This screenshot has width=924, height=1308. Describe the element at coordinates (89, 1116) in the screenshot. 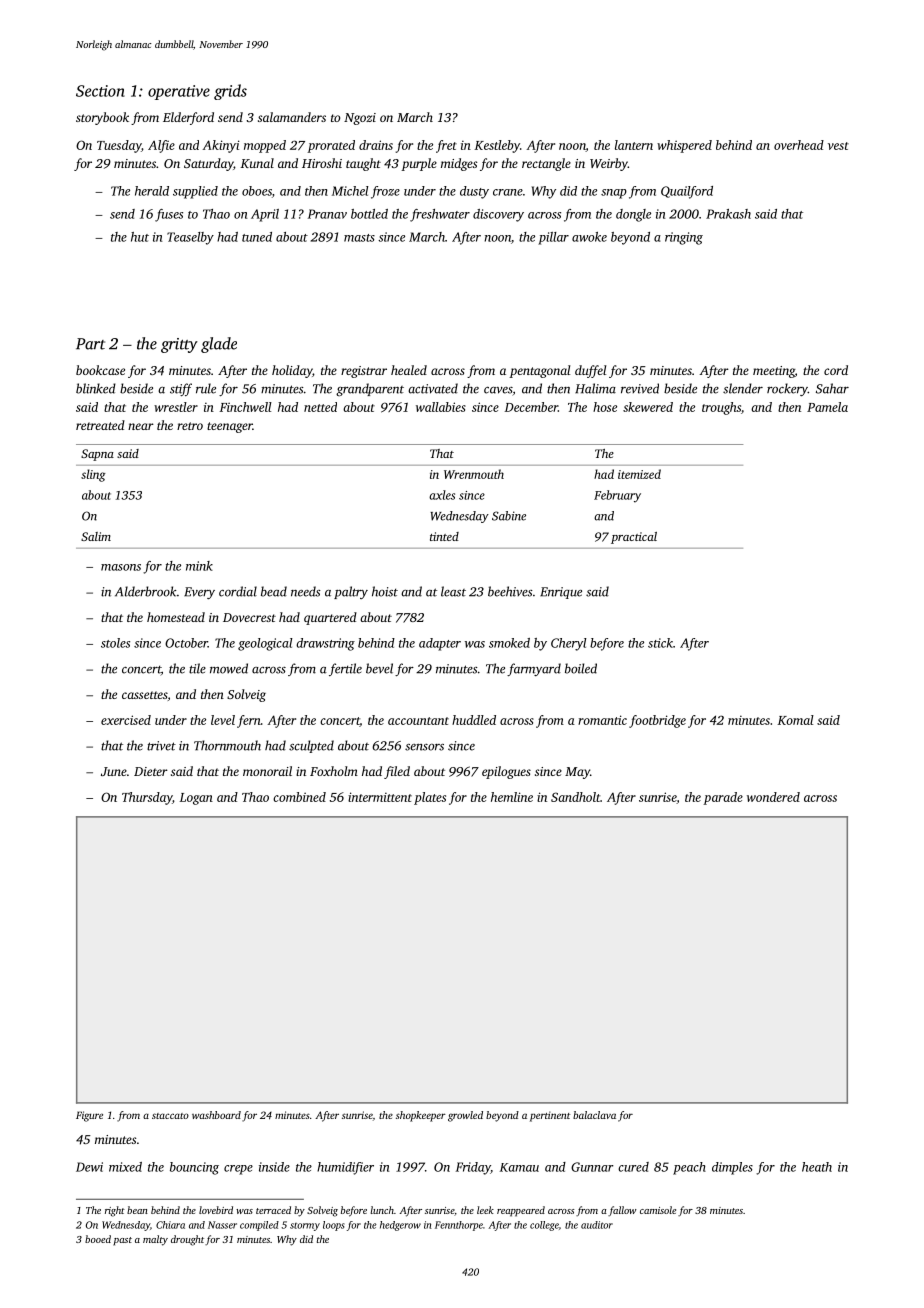

I see `Figure` at that location.
